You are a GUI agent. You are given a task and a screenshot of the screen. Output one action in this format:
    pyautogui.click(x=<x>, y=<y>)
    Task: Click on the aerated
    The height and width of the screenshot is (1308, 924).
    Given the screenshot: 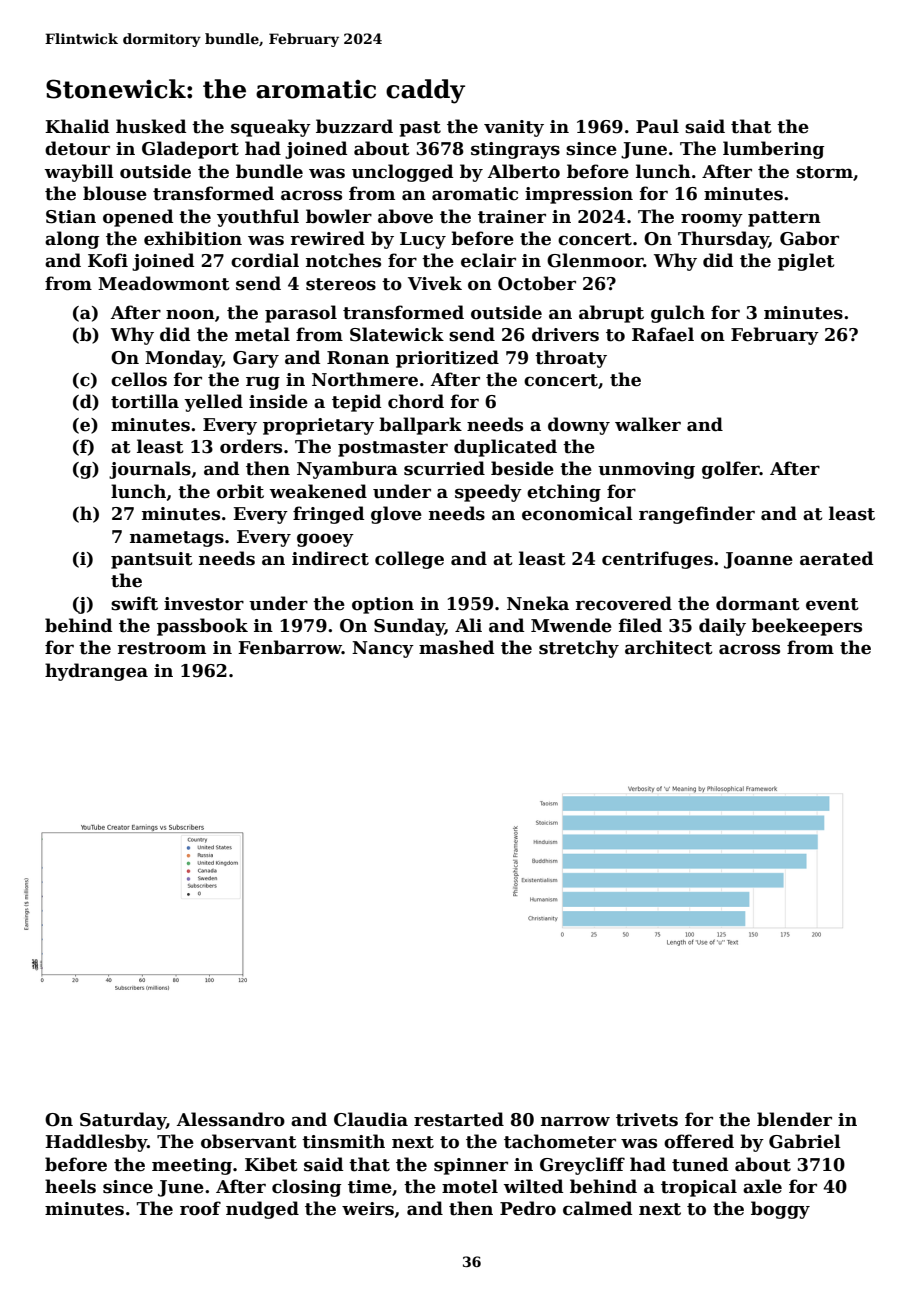 What is the action you would take?
    pyautogui.click(x=836, y=558)
